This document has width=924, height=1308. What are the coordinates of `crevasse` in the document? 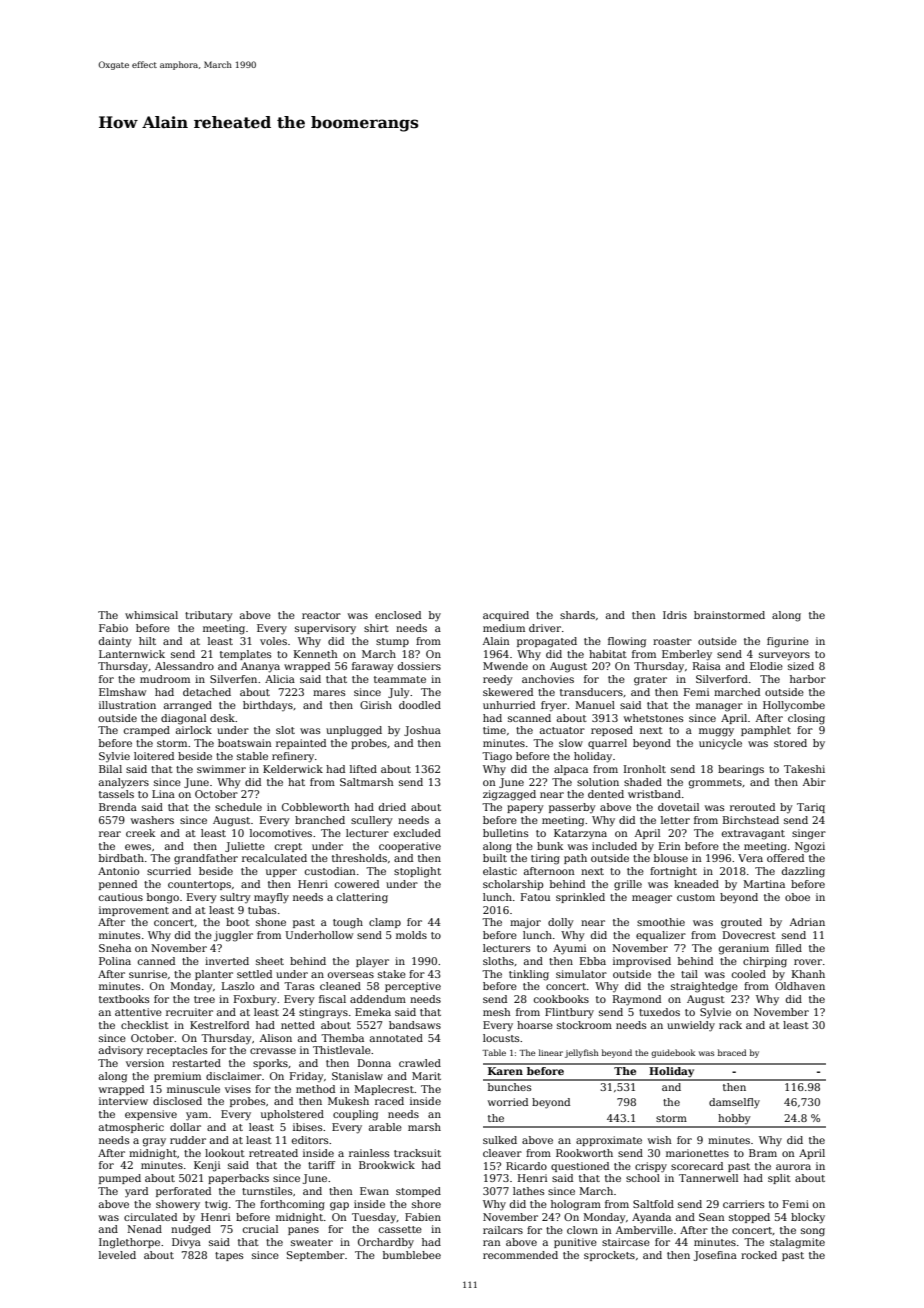 It's located at (273, 1051).
